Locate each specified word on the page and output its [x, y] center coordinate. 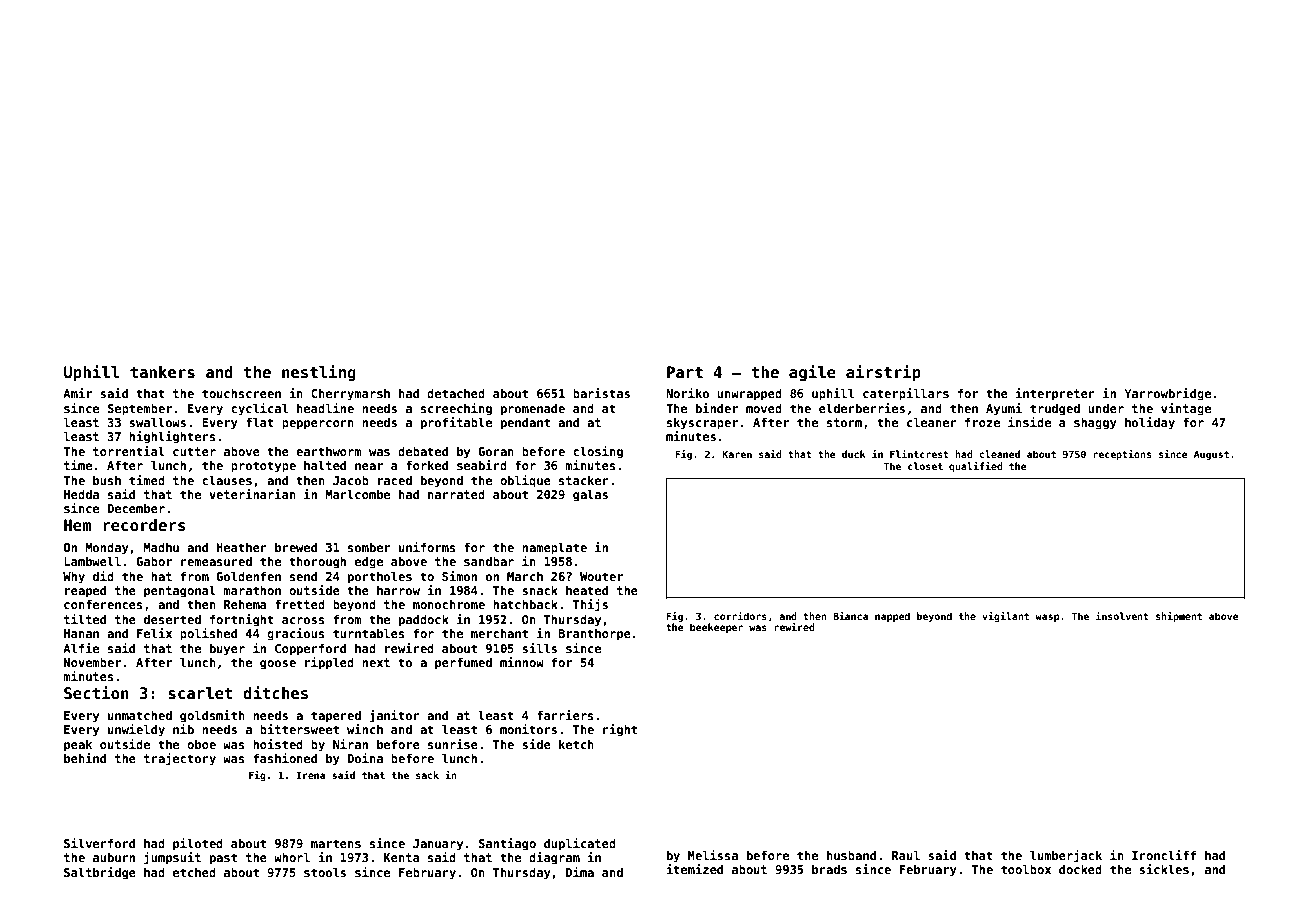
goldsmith [212, 716]
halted [325, 465]
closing [598, 452]
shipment [1179, 617]
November [92, 662]
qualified [976, 467]
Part [685, 372]
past [223, 859]
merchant [499, 633]
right [620, 730]
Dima [580, 872]
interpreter [1055, 394]
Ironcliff [1164, 855]
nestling [319, 373]
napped [892, 617]
